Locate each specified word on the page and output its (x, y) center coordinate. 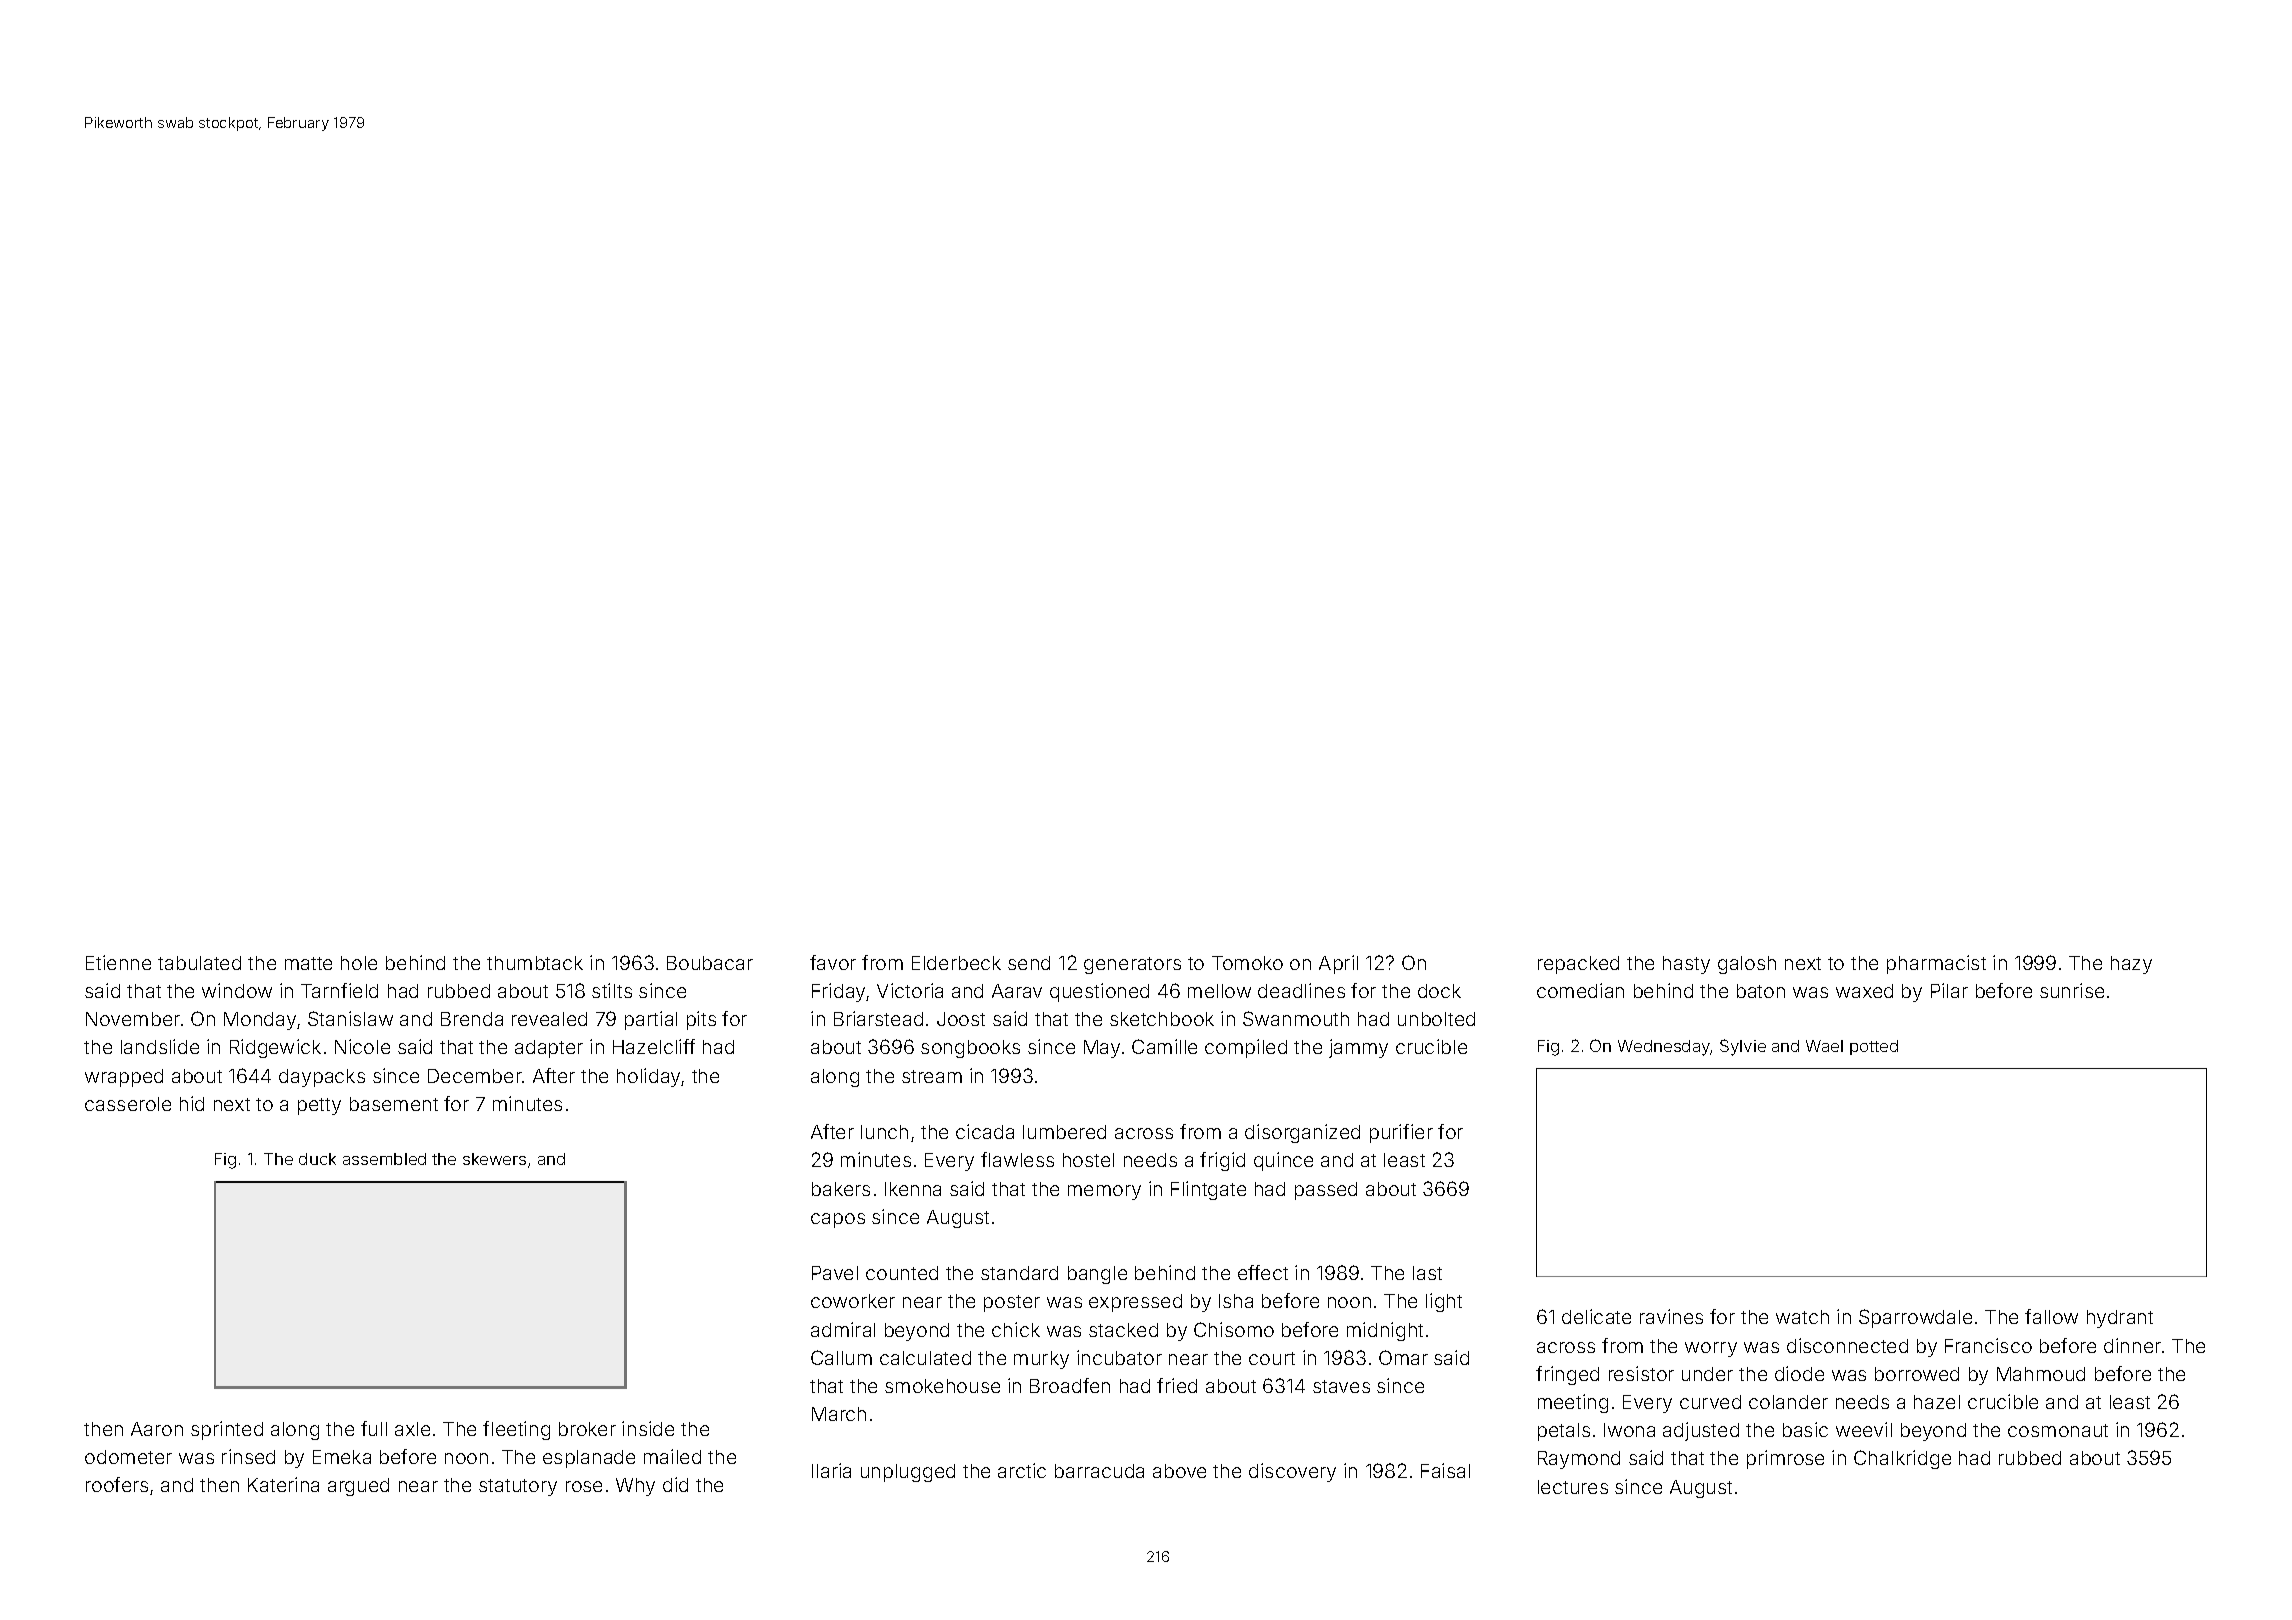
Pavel (835, 1273)
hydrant (2120, 1319)
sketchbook (1162, 1019)
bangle (1097, 1275)
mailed (672, 1456)
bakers (841, 1189)
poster (1012, 1303)
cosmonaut (2058, 1430)
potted (1874, 1047)
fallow (2051, 1316)
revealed (549, 1019)
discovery (1292, 1472)
